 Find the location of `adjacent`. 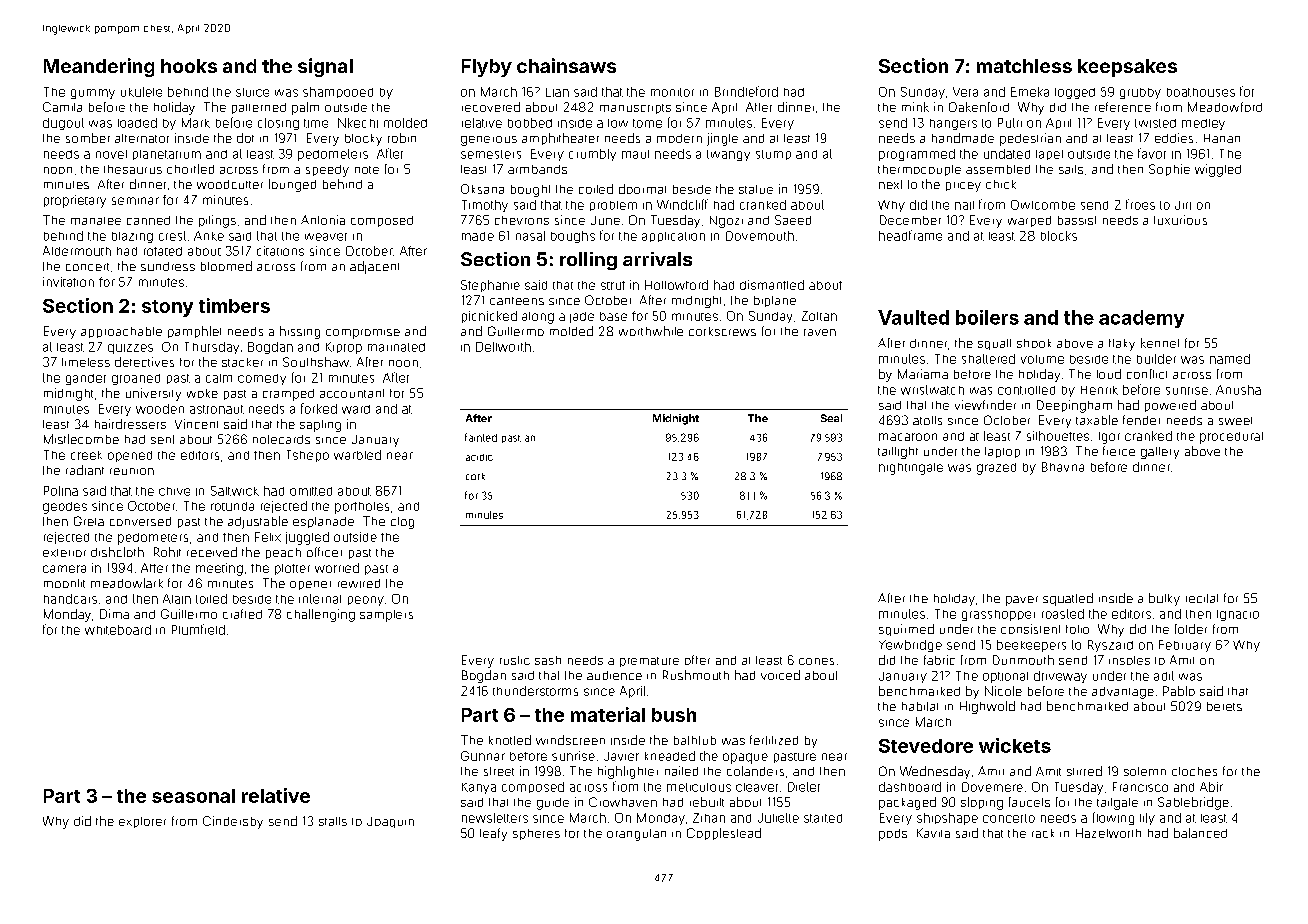

adjacent is located at coordinates (374, 267).
